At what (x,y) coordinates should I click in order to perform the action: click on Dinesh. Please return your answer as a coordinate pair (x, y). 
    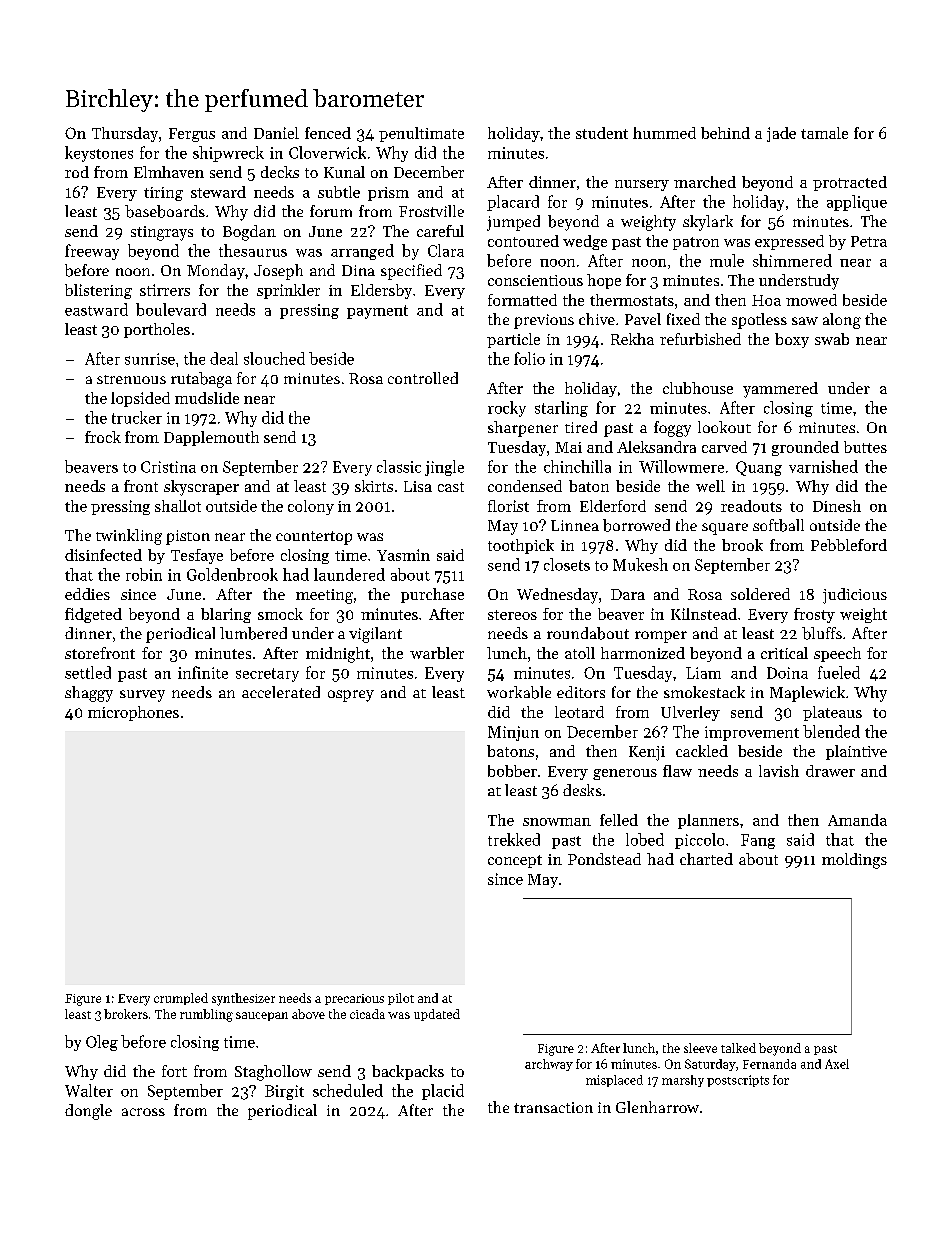
    Looking at the image, I should click on (837, 506).
